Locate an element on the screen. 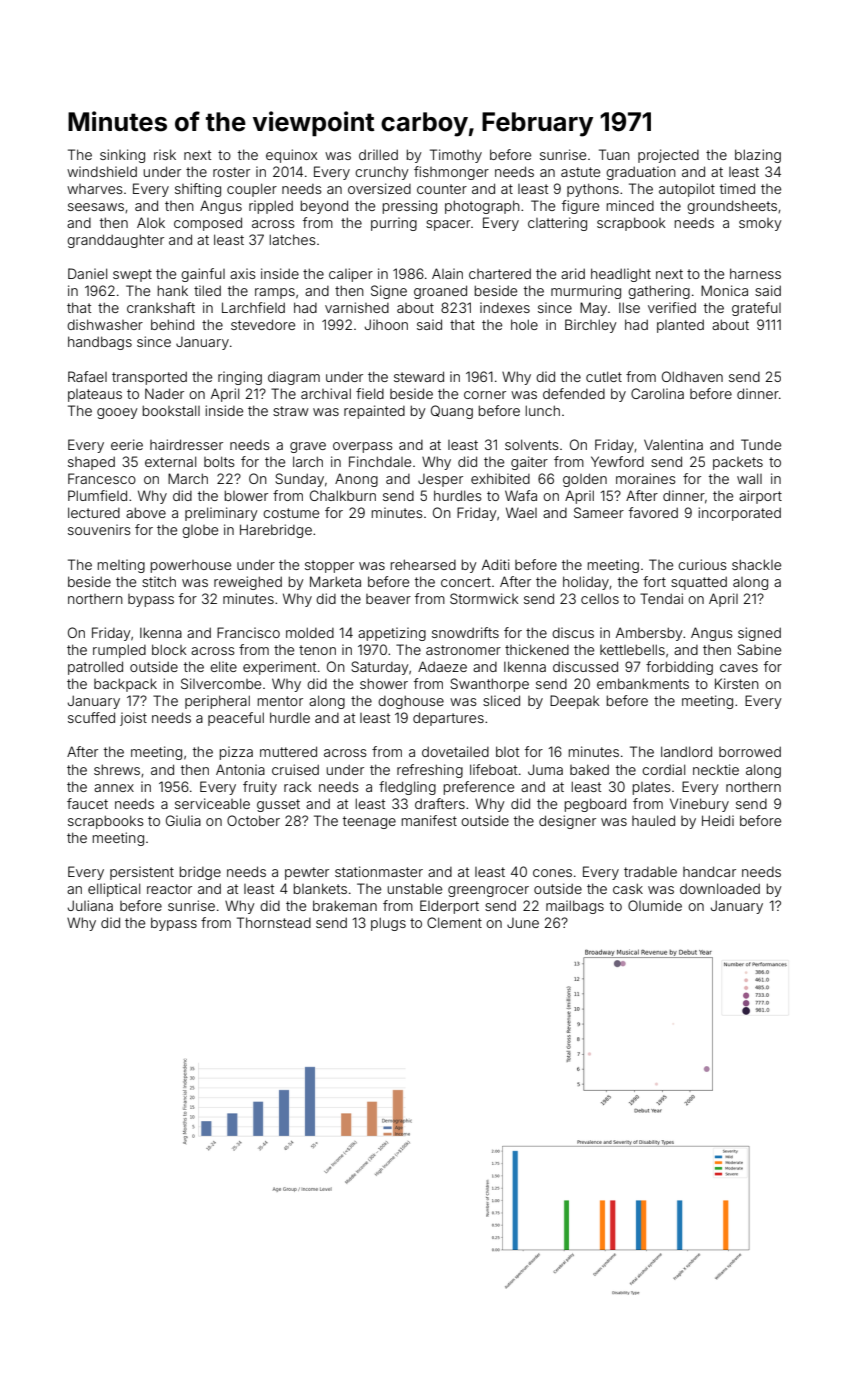  blot is located at coordinates (507, 751).
